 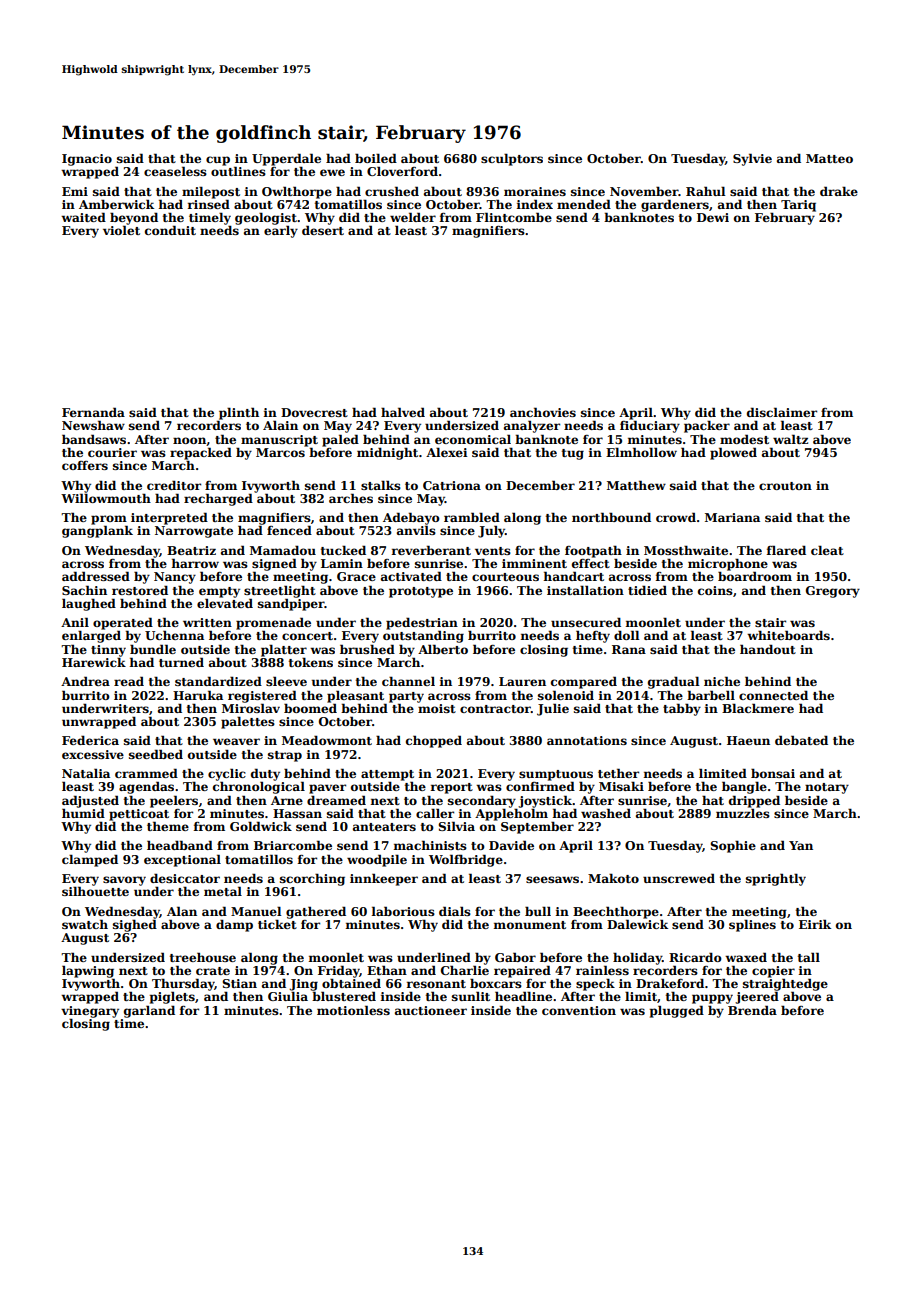 I want to click on fiduciary, so click(x=650, y=427).
